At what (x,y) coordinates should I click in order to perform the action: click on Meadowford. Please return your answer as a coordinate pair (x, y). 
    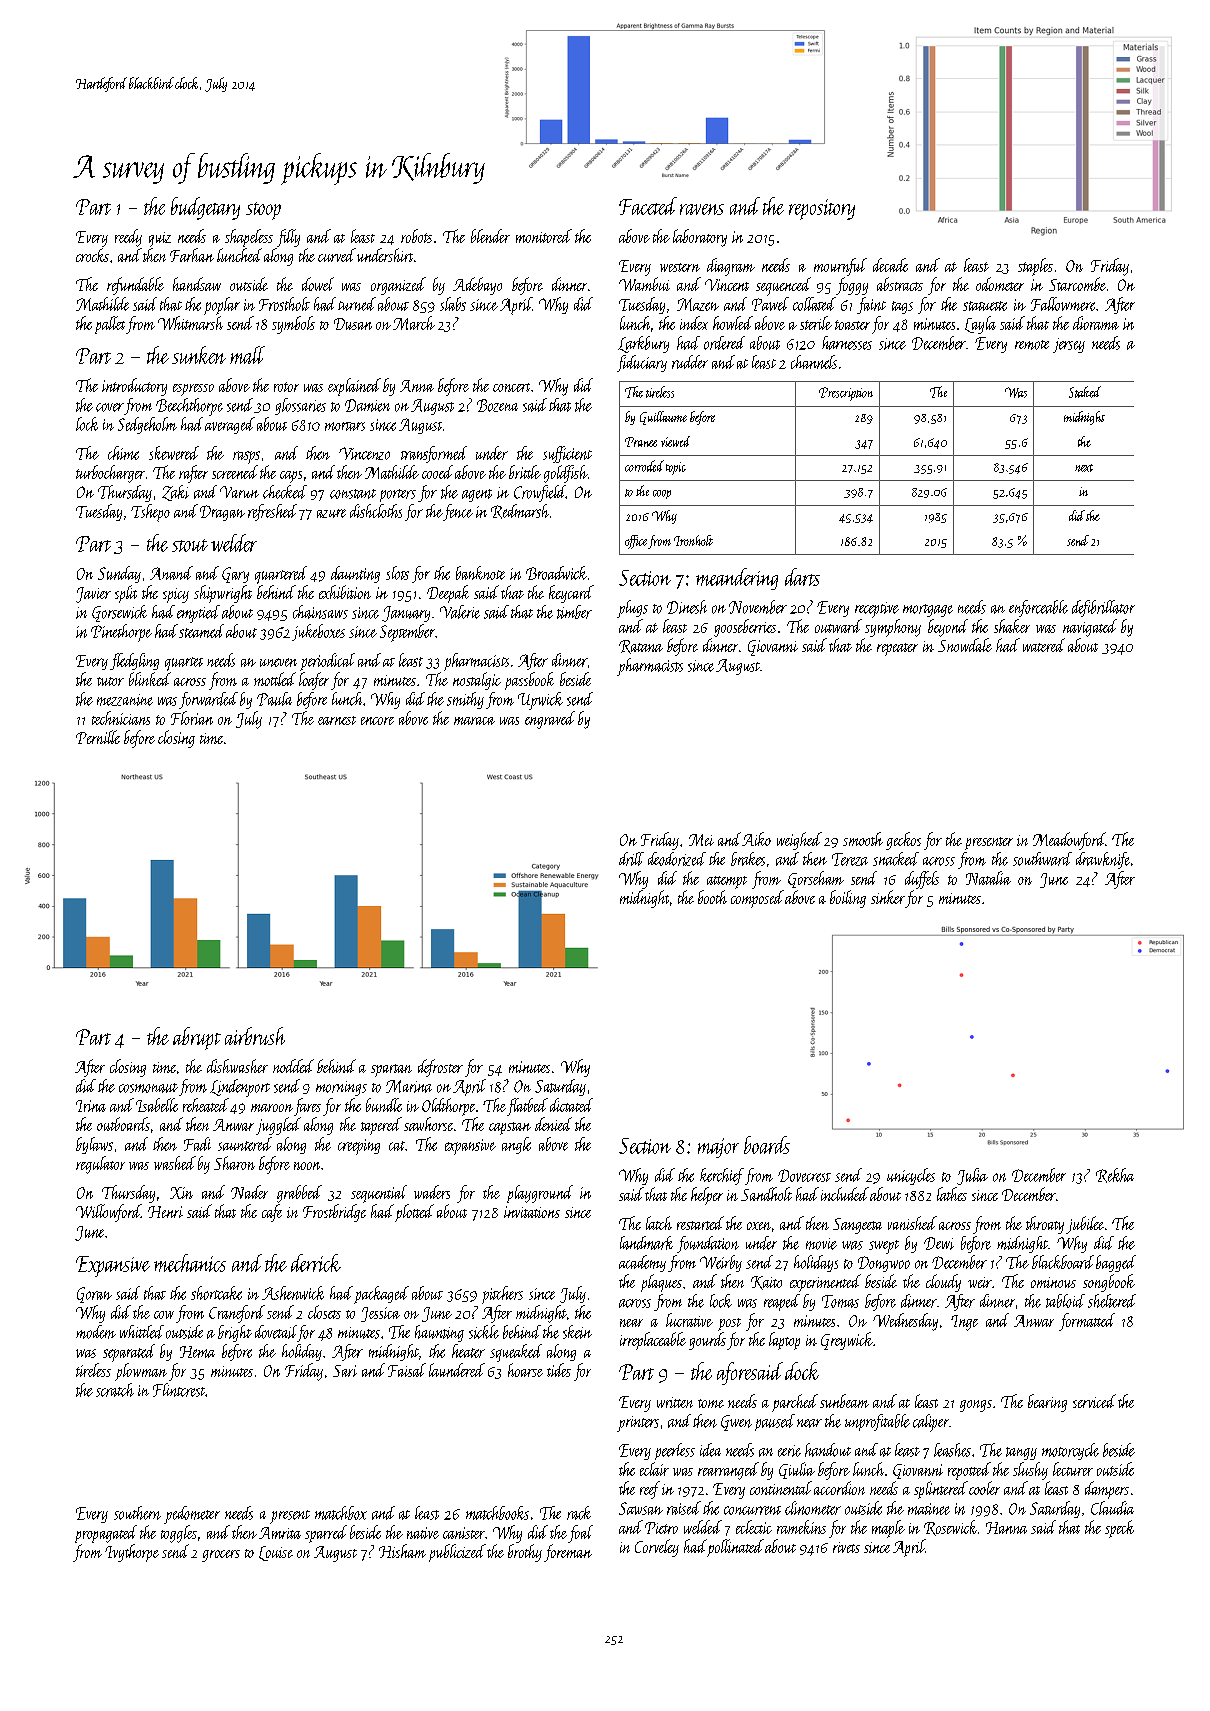
    Looking at the image, I should click on (1069, 841).
